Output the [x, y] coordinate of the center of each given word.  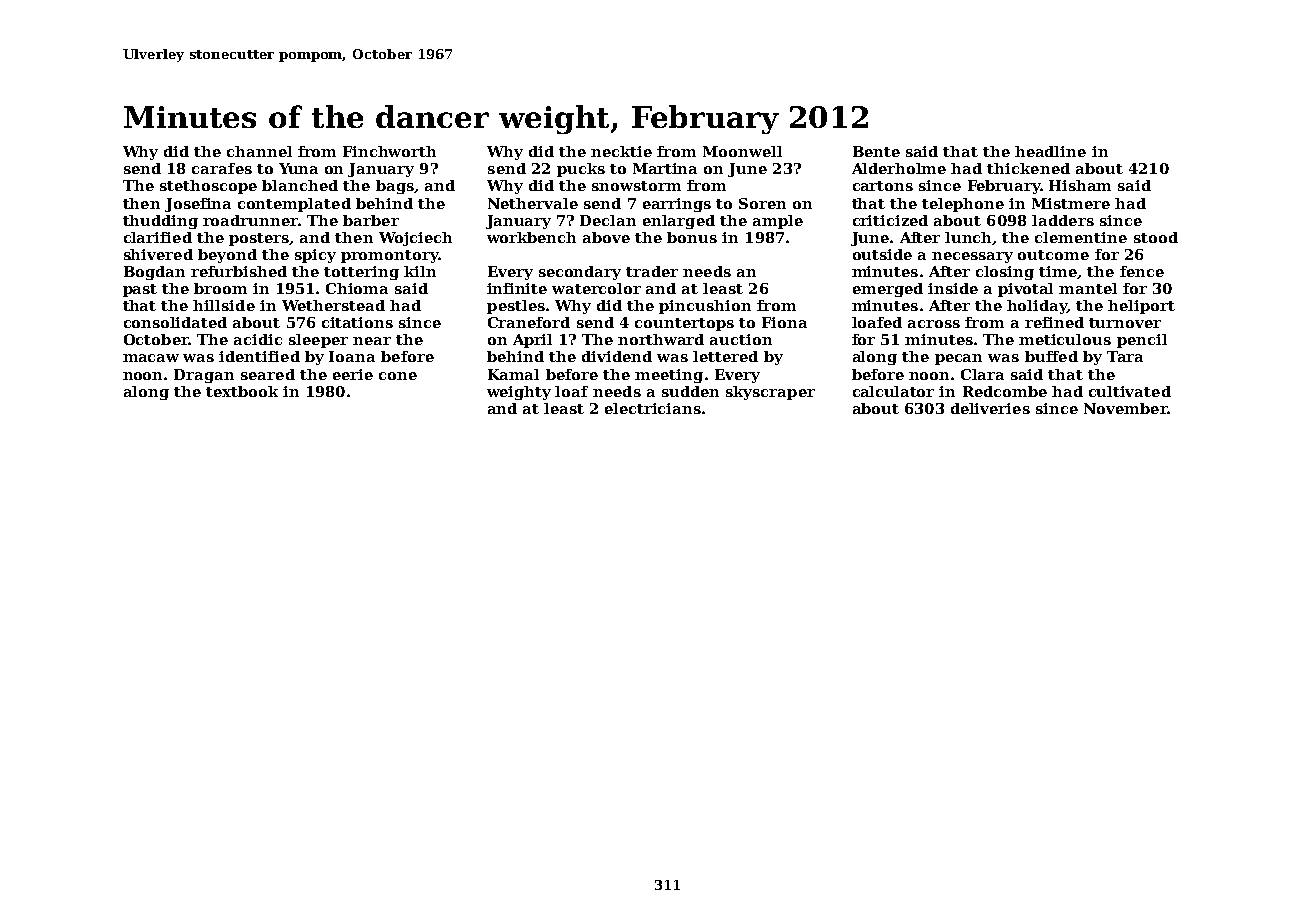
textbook [242, 391]
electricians [653, 408]
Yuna [298, 168]
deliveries [990, 408]
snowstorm [636, 186]
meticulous [1065, 339]
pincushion [705, 307]
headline [1050, 151]
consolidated [175, 322]
